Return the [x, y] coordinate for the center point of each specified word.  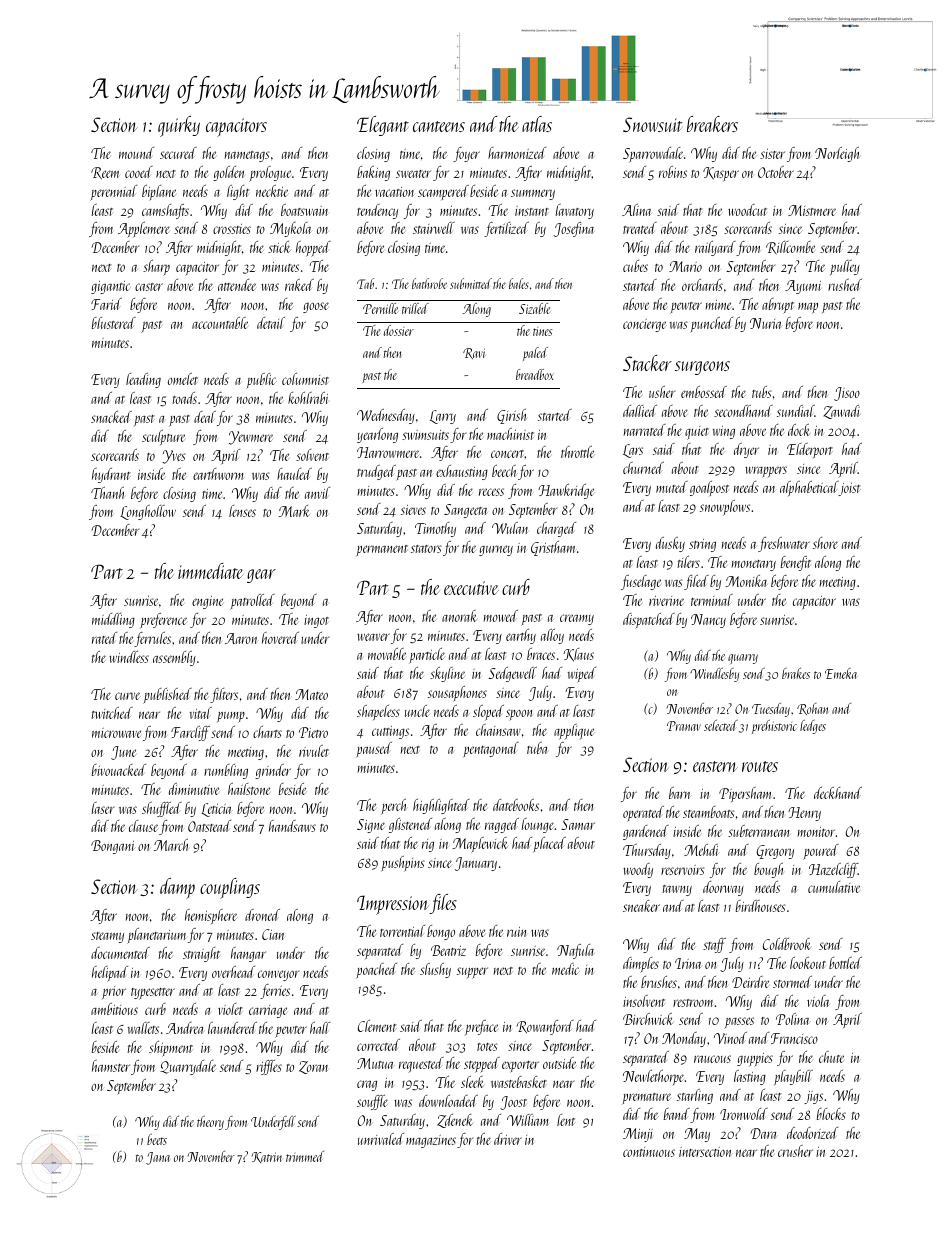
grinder [273, 771]
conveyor [278, 975]
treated [640, 228]
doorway [723, 888]
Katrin [267, 1157]
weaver [373, 637]
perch [394, 806]
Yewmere [251, 438]
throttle [577, 452]
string [702, 545]
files [443, 904]
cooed [139, 172]
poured [821, 852]
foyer [466, 154]
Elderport [810, 450]
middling [113, 620]
